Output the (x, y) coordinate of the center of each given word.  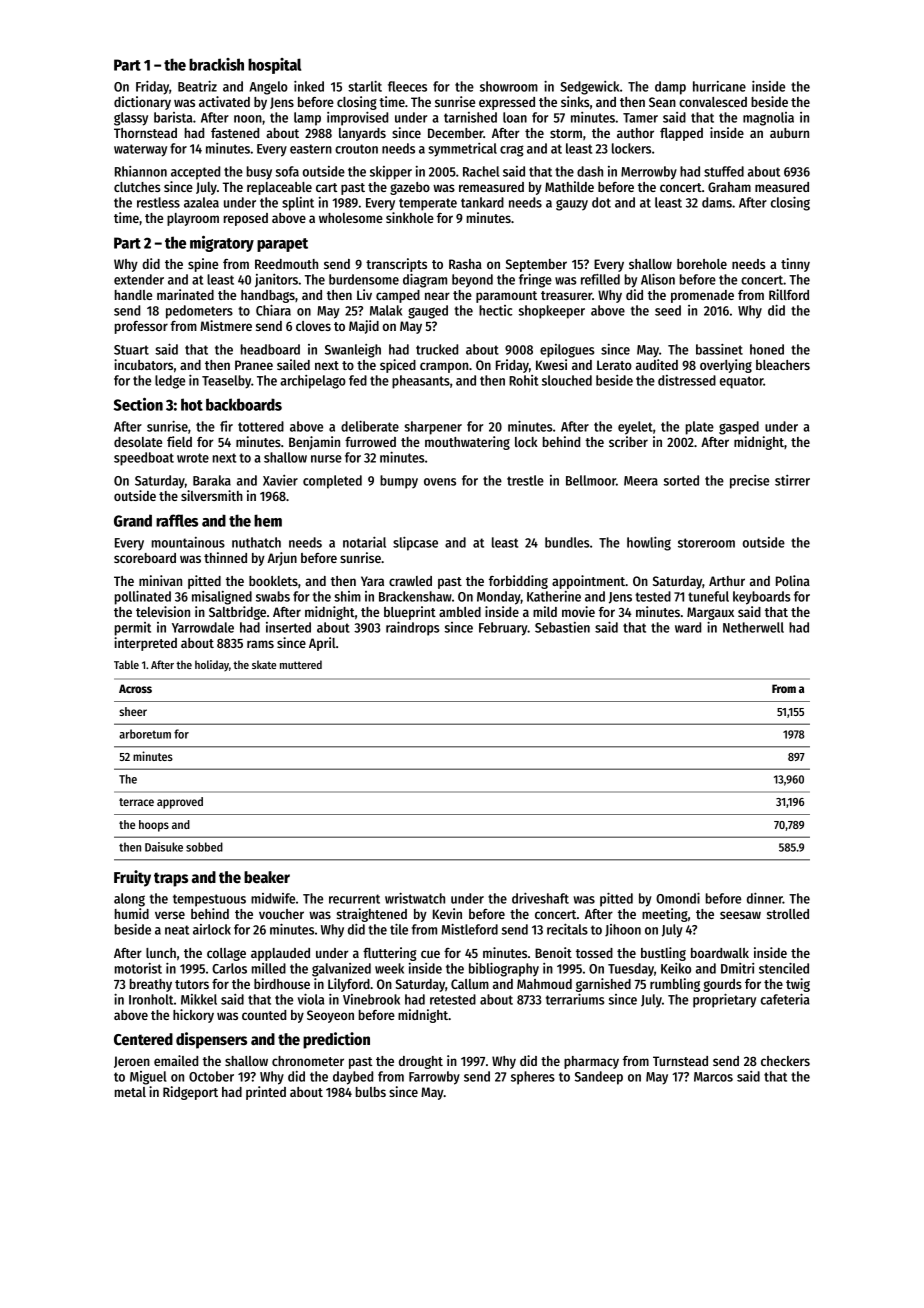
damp (670, 88)
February (503, 629)
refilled (600, 279)
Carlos (229, 968)
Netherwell (753, 627)
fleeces (407, 86)
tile (399, 929)
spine (203, 265)
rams (260, 644)
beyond (472, 281)
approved (180, 803)
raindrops (413, 628)
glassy (131, 119)
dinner (765, 898)
